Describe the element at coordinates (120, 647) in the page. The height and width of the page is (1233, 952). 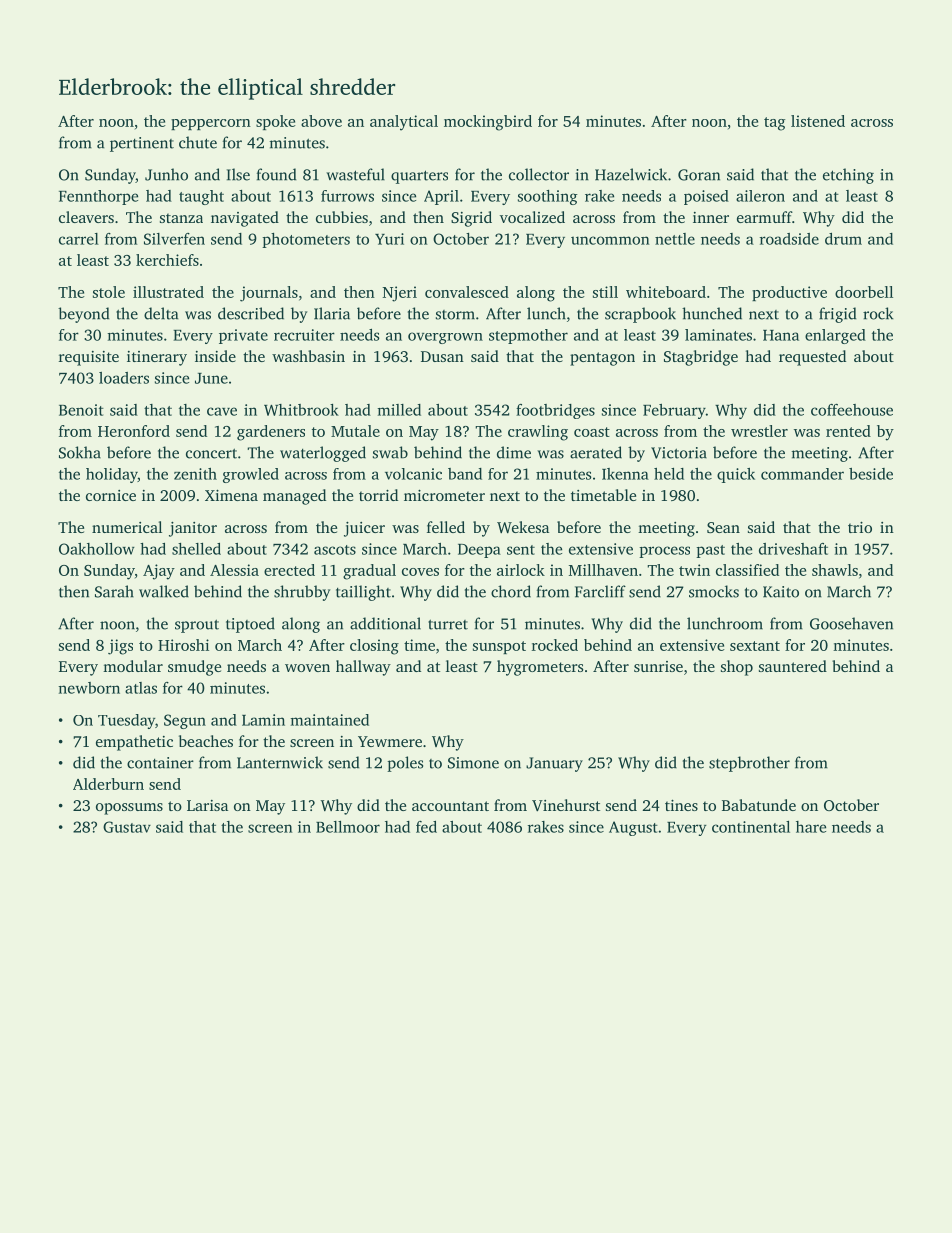
I see `jigs` at that location.
